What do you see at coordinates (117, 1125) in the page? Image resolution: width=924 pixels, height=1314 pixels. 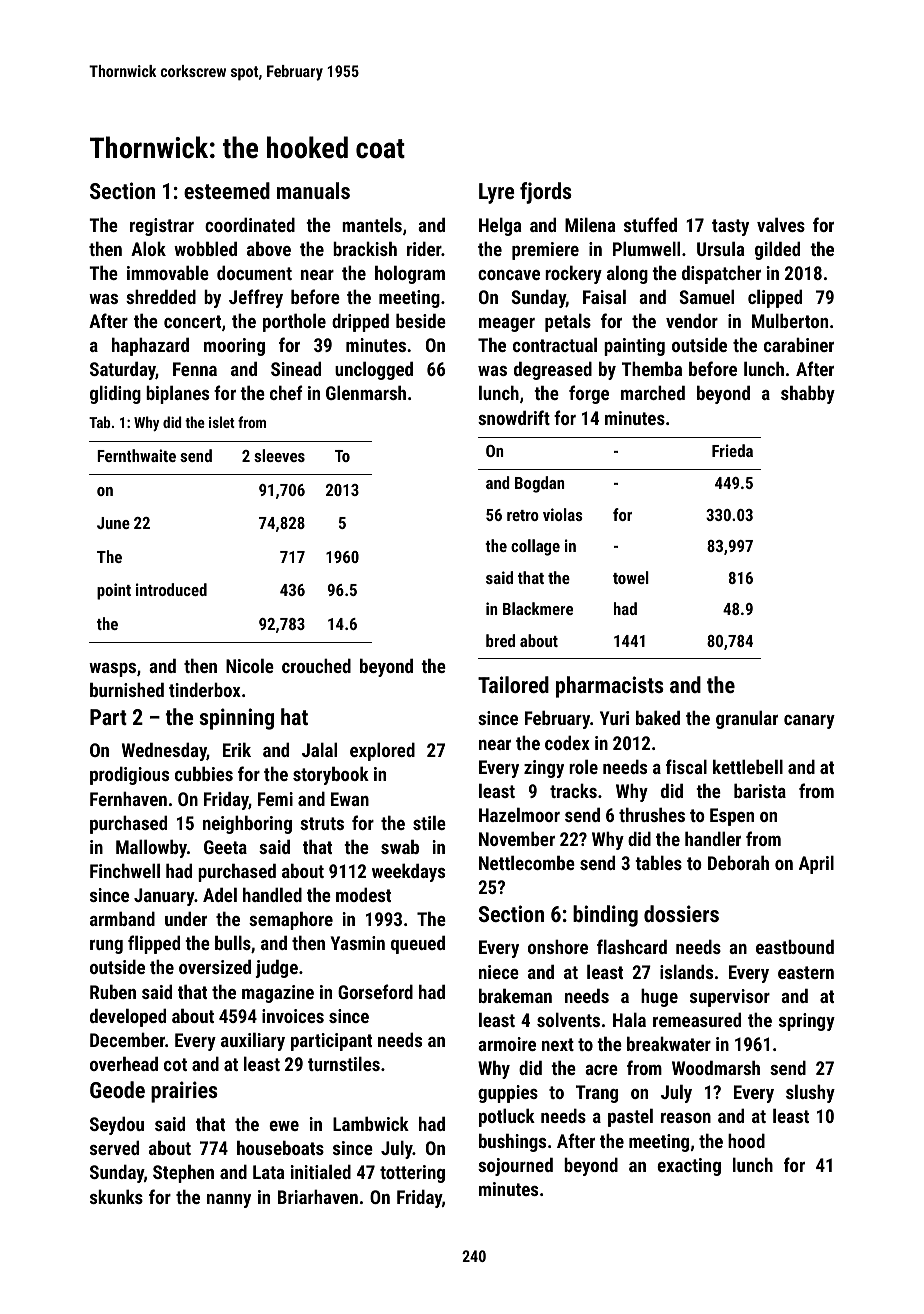 I see `Seydou` at bounding box center [117, 1125].
